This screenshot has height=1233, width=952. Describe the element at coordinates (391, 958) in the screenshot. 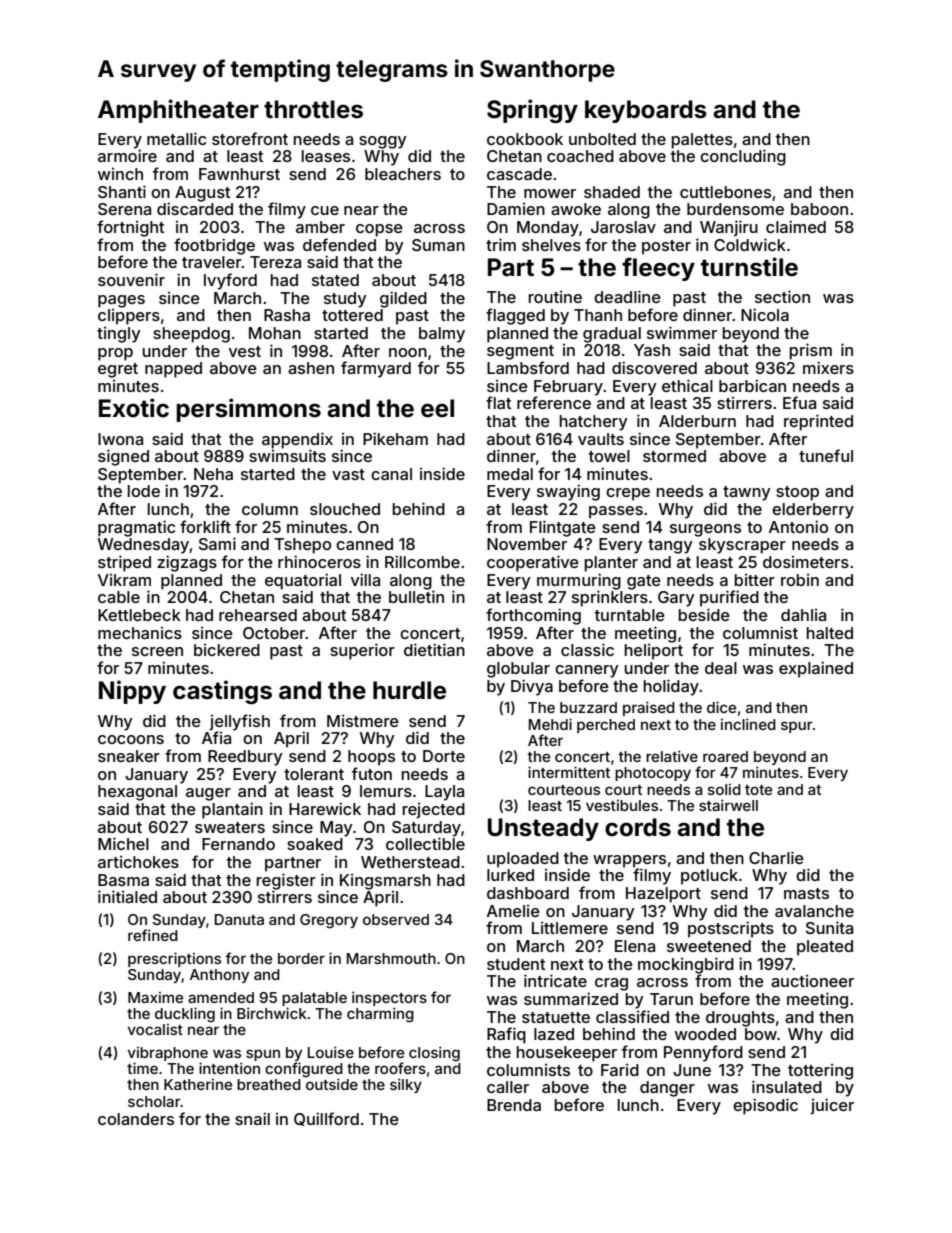

I see `Marshmouth` at that location.
